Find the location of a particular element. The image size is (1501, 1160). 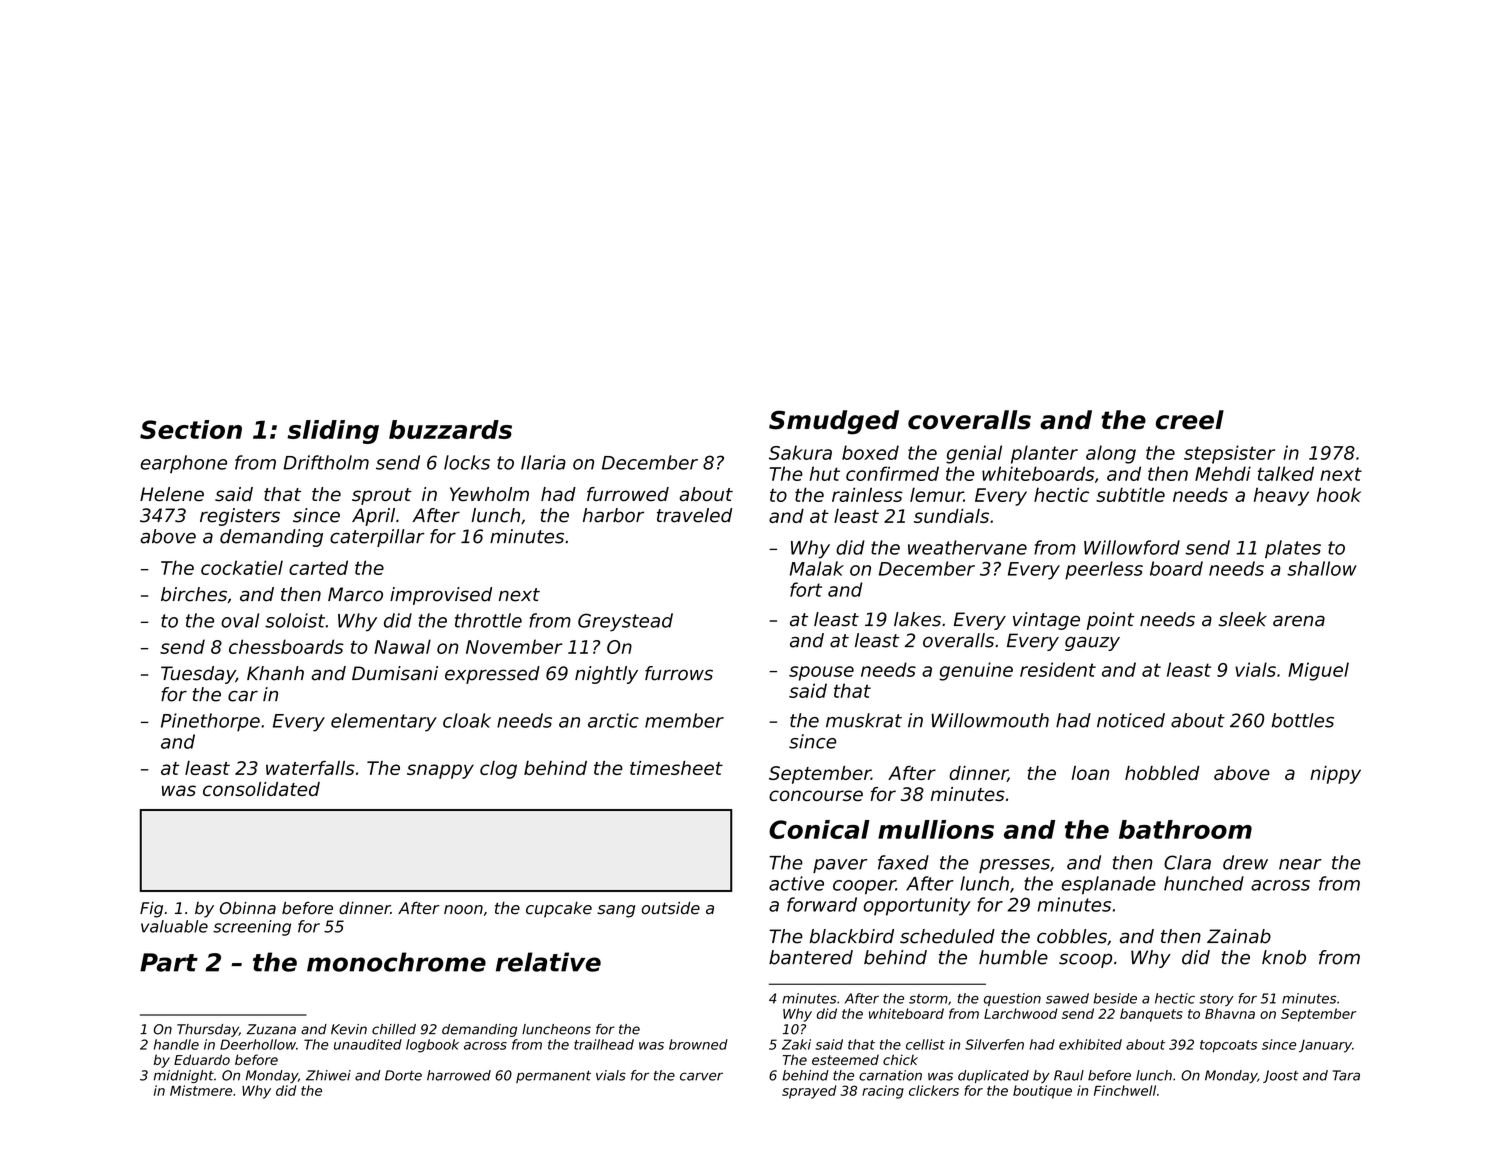

clog is located at coordinates (498, 770).
